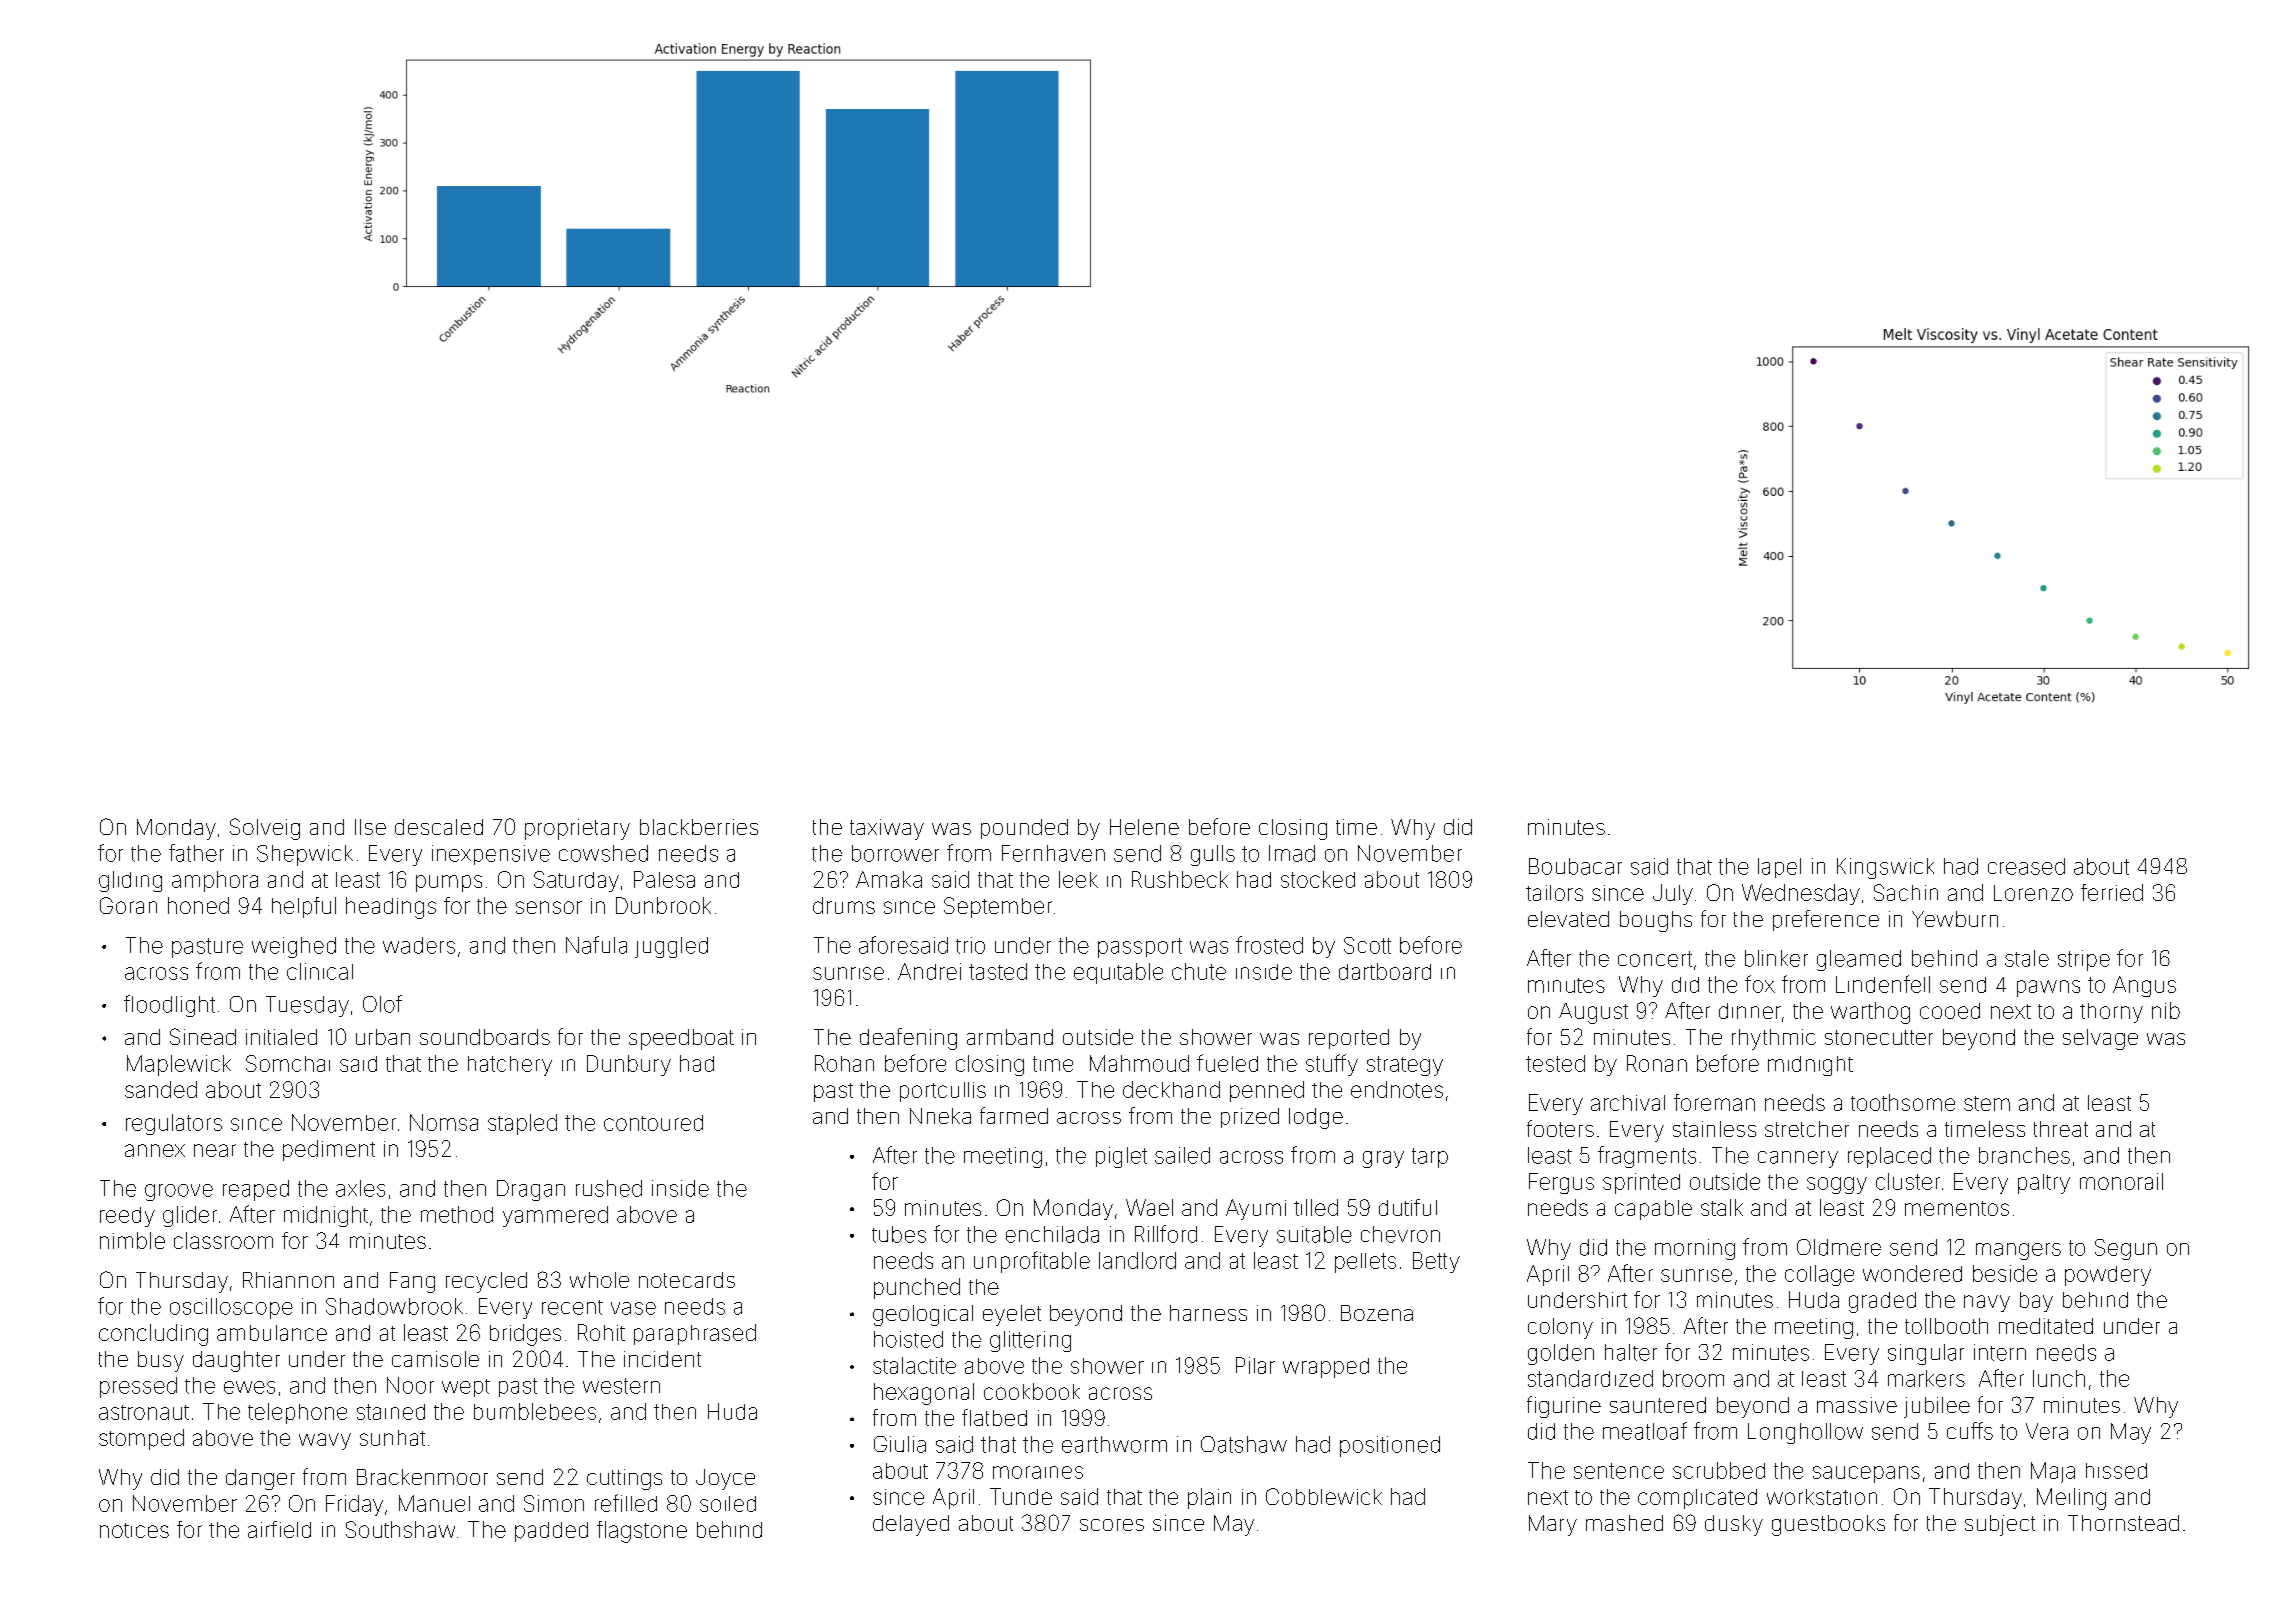  Describe the element at coordinates (2024, 1155) in the screenshot. I see `branches` at that location.
